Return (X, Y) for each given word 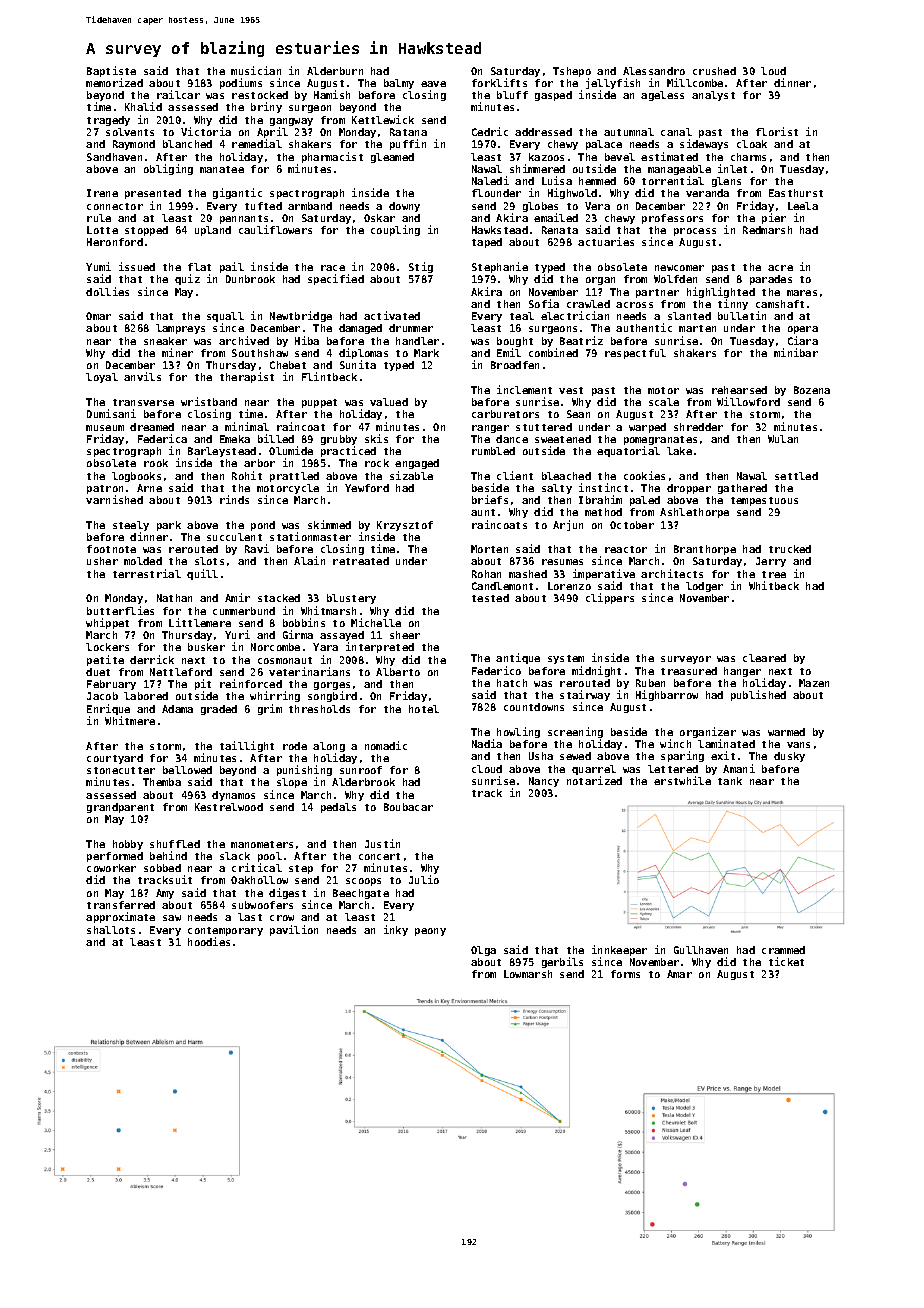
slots (209, 561)
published (758, 695)
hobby (128, 845)
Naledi (490, 180)
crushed (714, 71)
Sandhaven (114, 157)
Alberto (398, 672)
